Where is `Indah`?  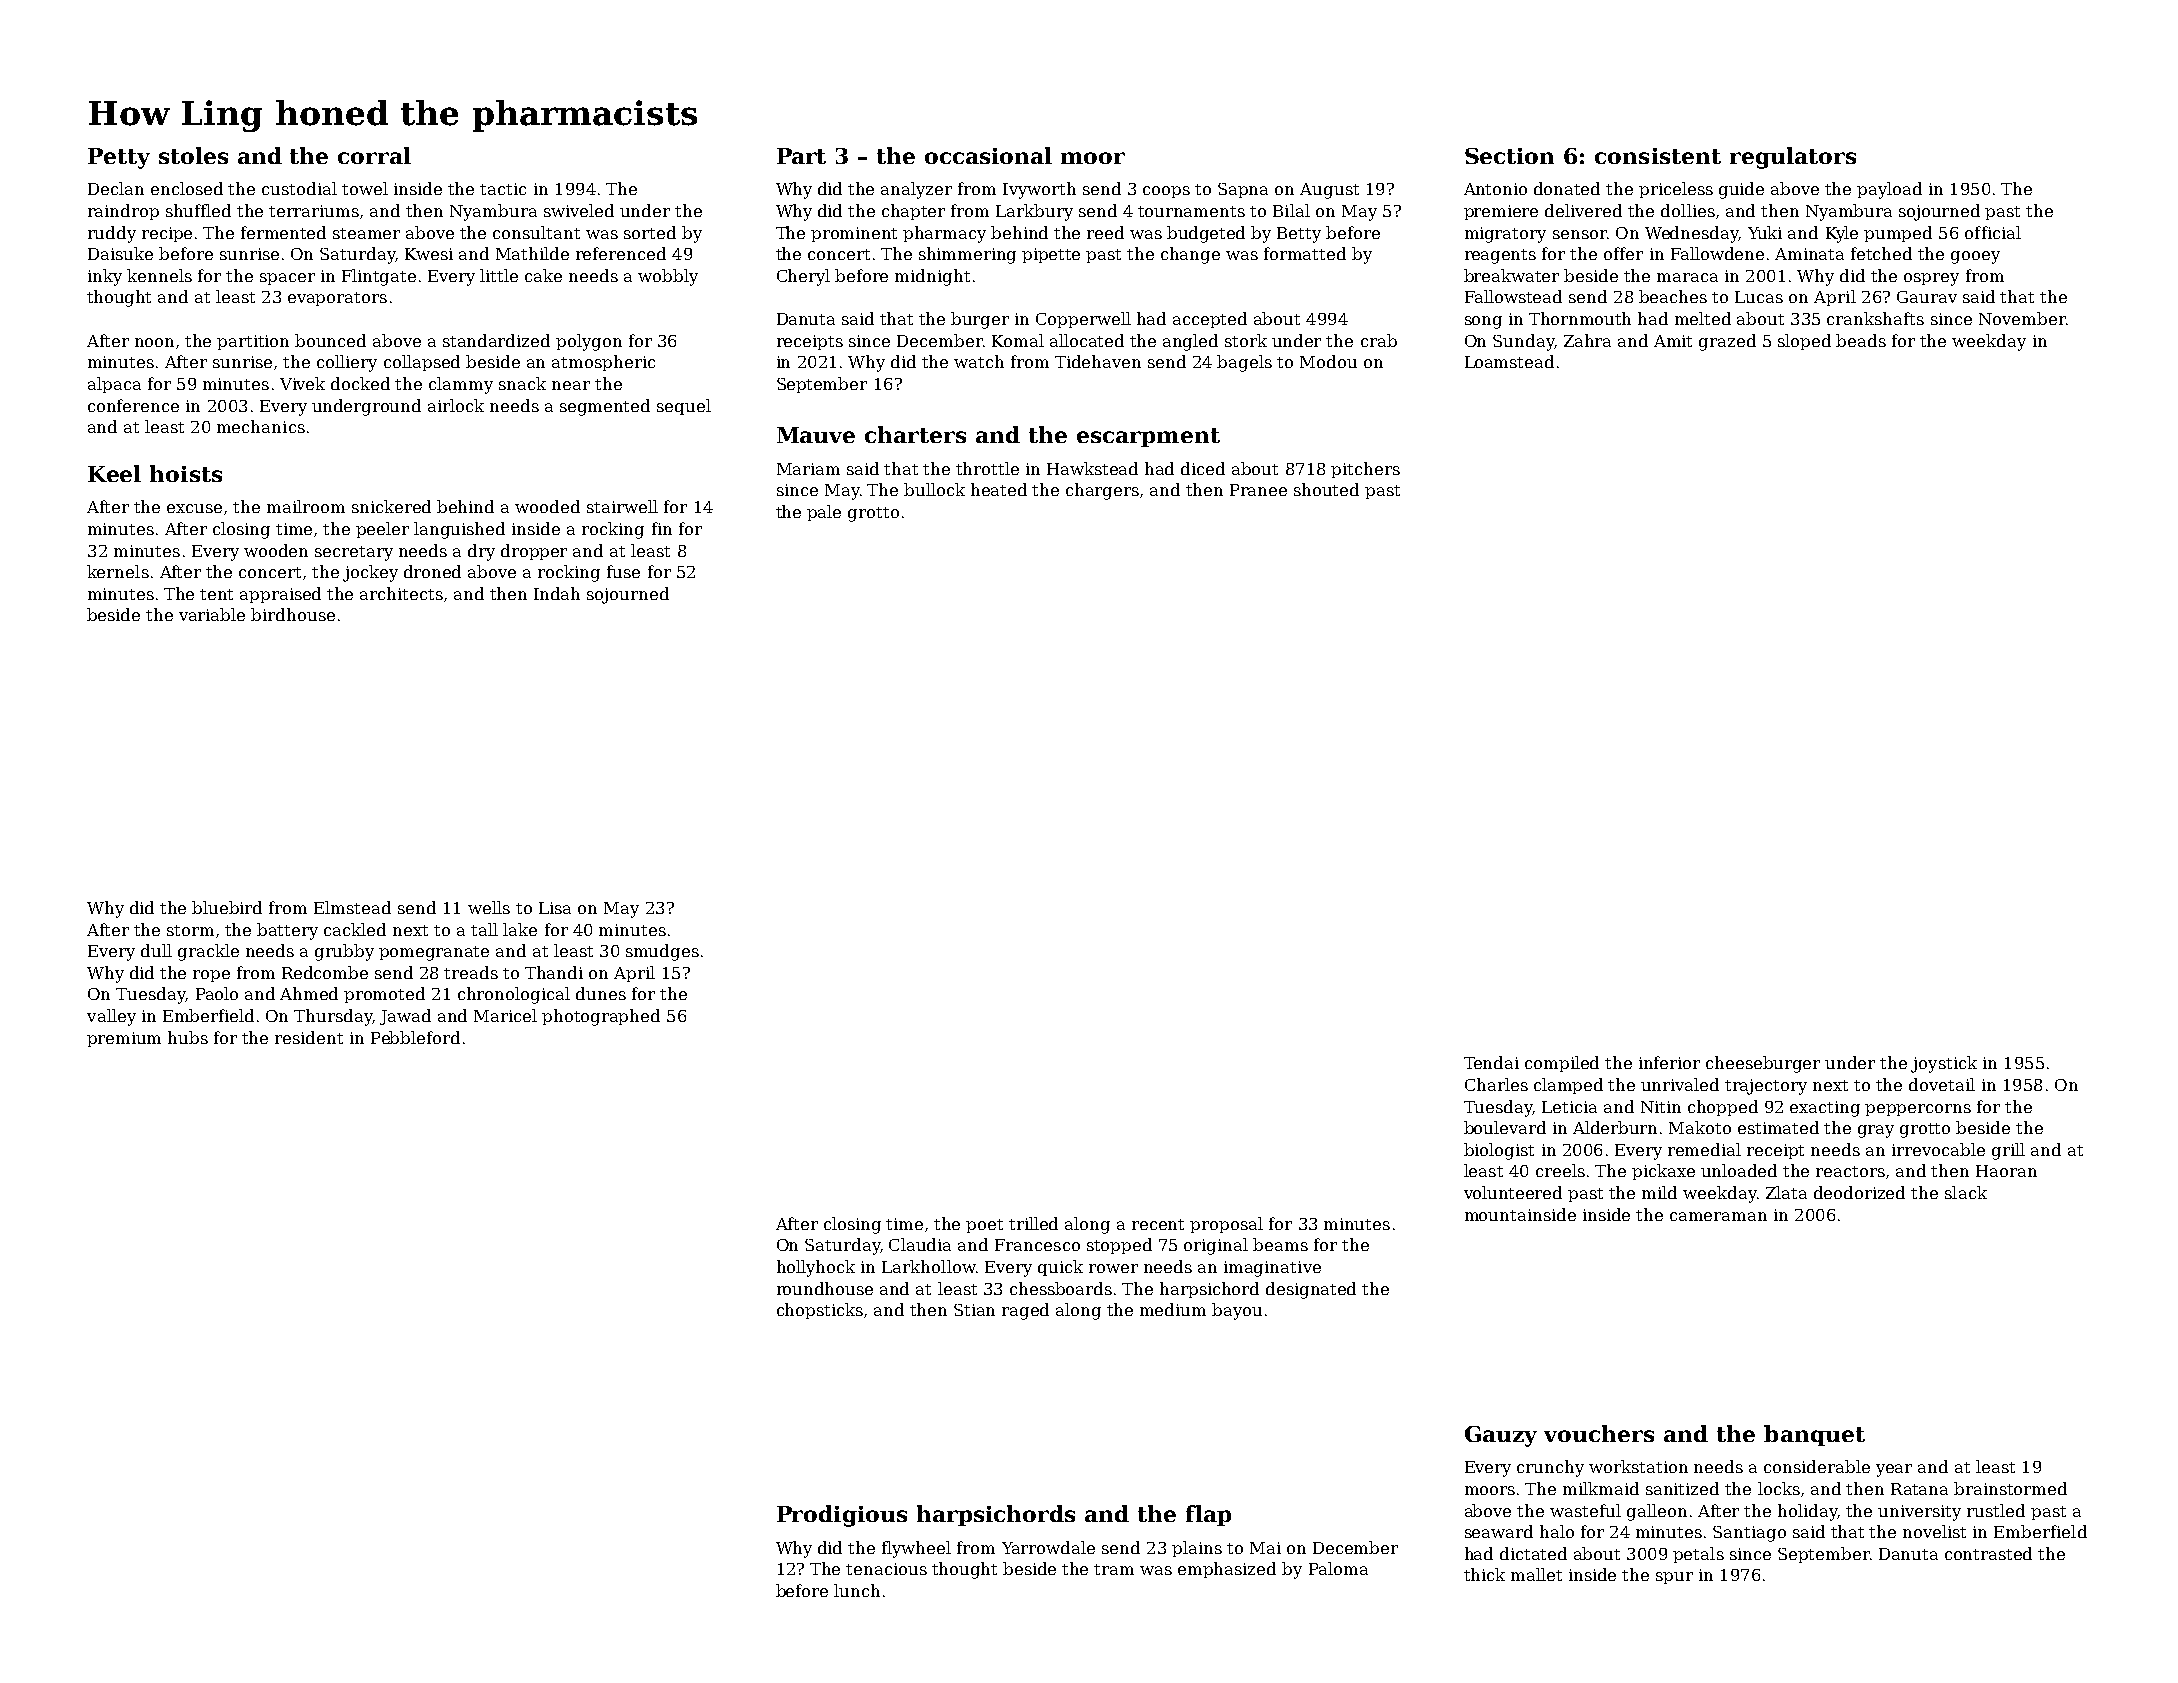
Indah is located at coordinates (557, 593).
